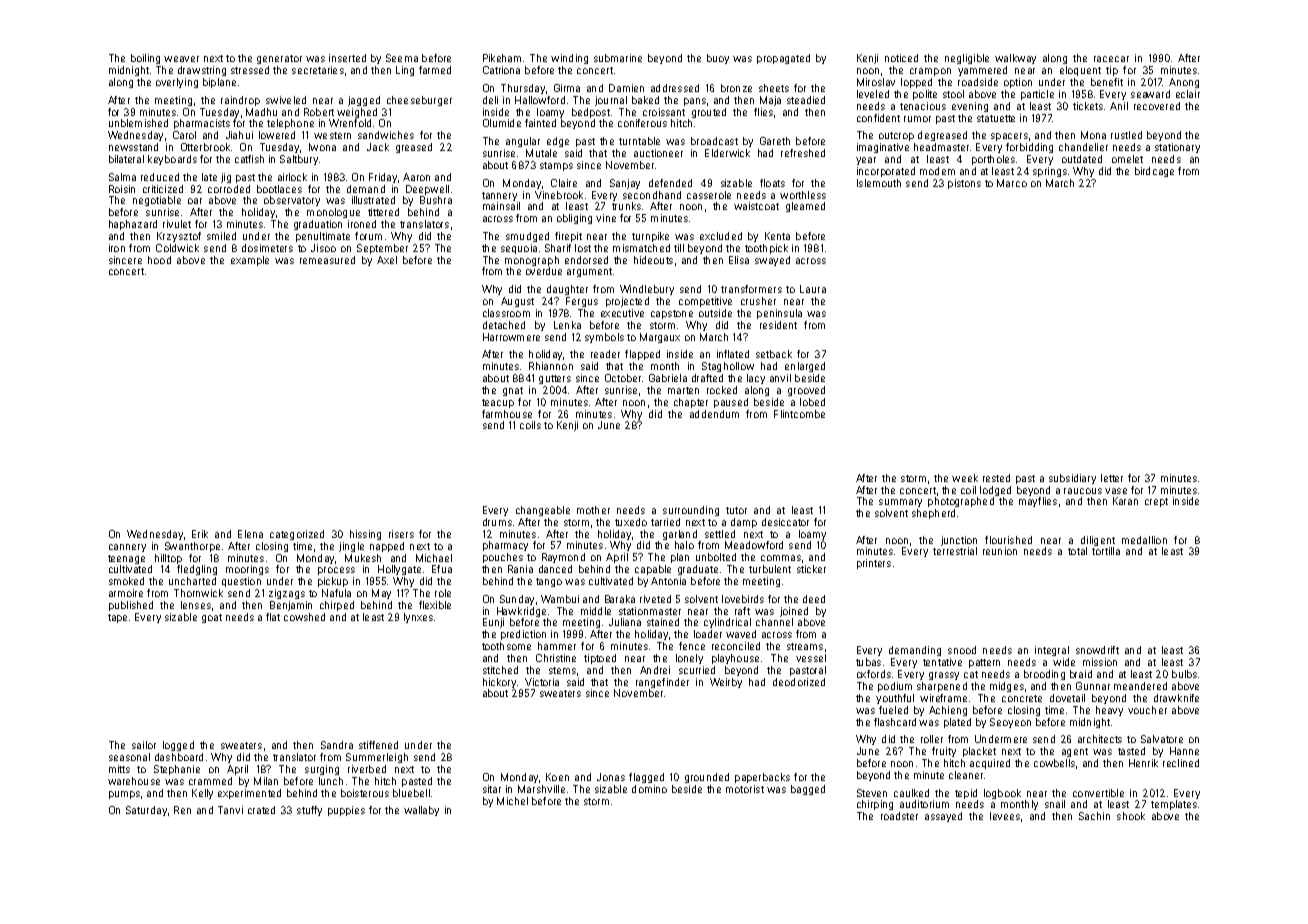  What do you see at coordinates (691, 403) in the page?
I see `chapter` at bounding box center [691, 403].
